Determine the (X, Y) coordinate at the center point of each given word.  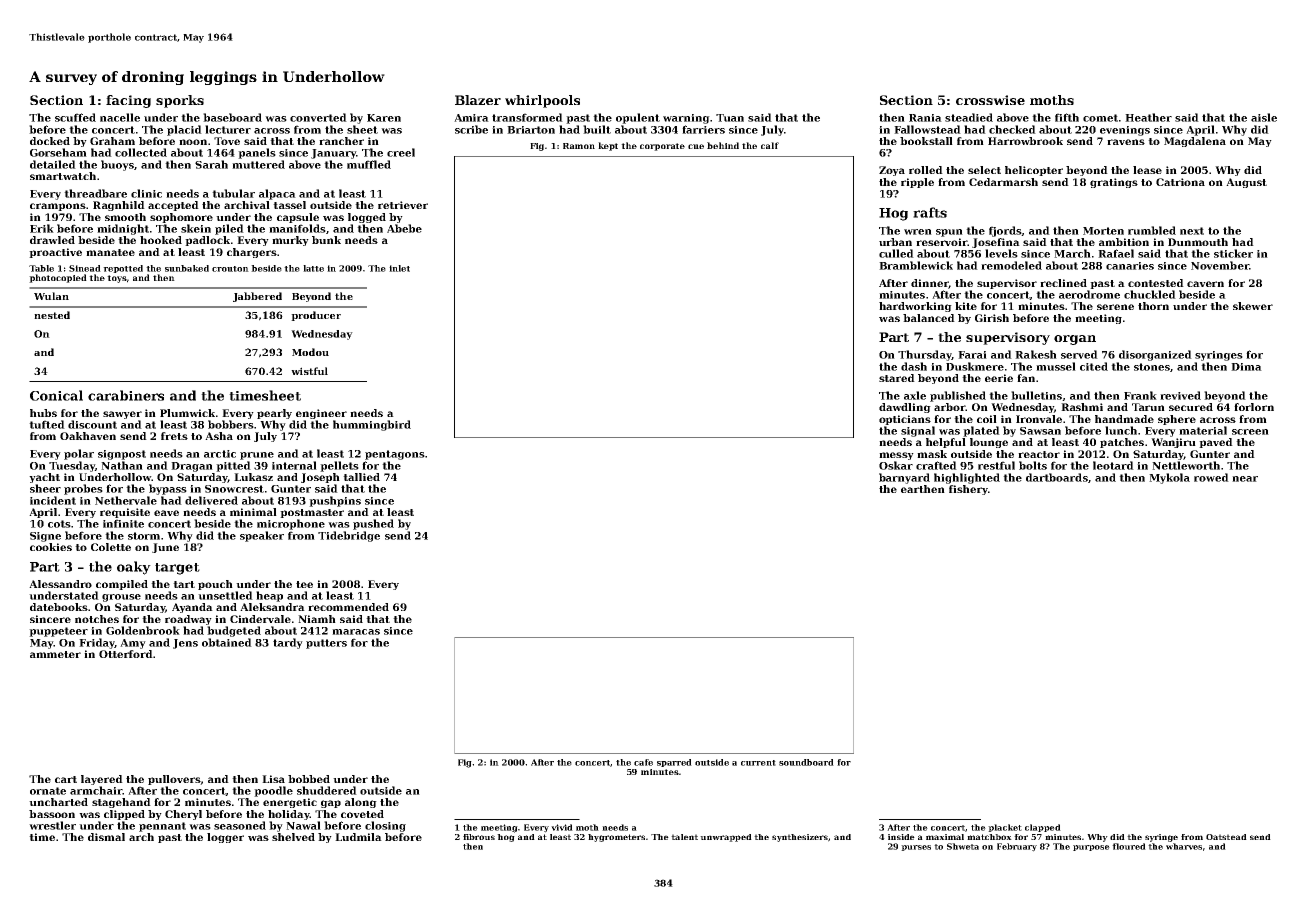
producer (316, 316)
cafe (643, 762)
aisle (1264, 117)
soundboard (806, 762)
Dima (1246, 367)
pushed (373, 524)
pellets (339, 466)
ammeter (55, 654)
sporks (180, 101)
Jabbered (257, 297)
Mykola (1169, 478)
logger (225, 838)
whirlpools (542, 101)
